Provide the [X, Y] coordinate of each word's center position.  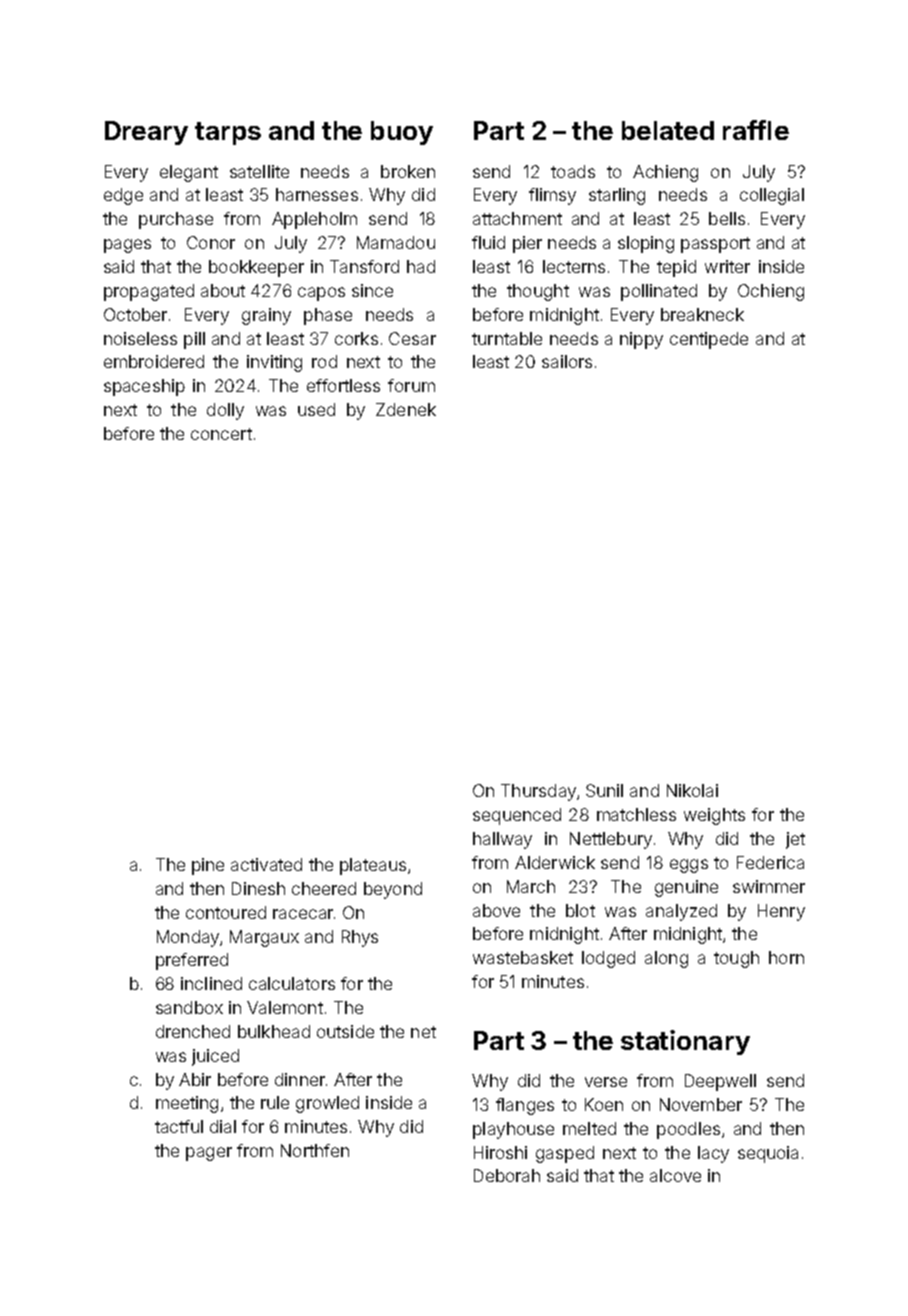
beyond [393, 890]
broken [408, 171]
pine [208, 866]
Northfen [315, 1150]
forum [411, 385]
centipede [709, 340]
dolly [225, 411]
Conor [211, 242]
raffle [756, 130]
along [666, 959]
